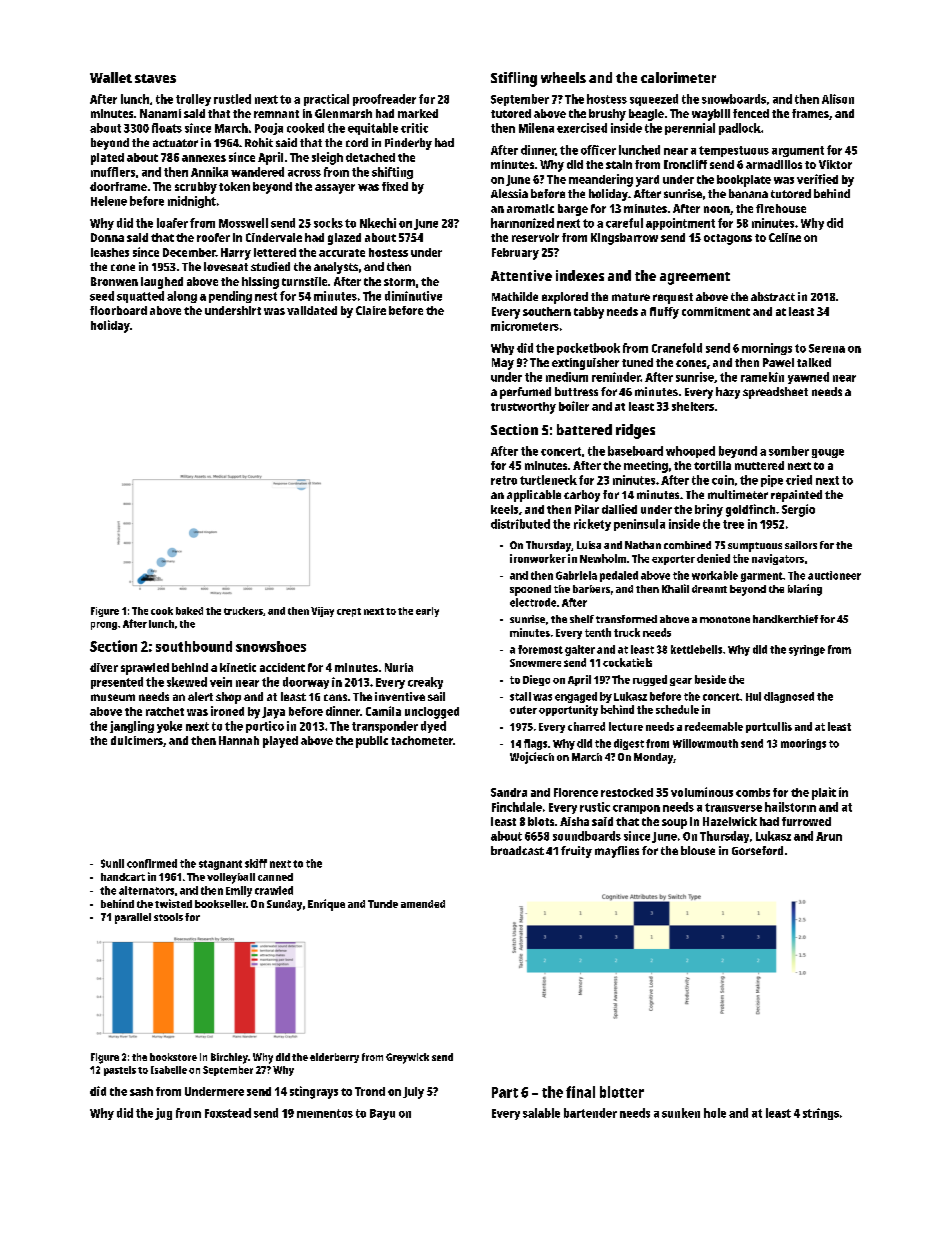 The image size is (952, 1233). I want to click on snowboards, so click(734, 99).
